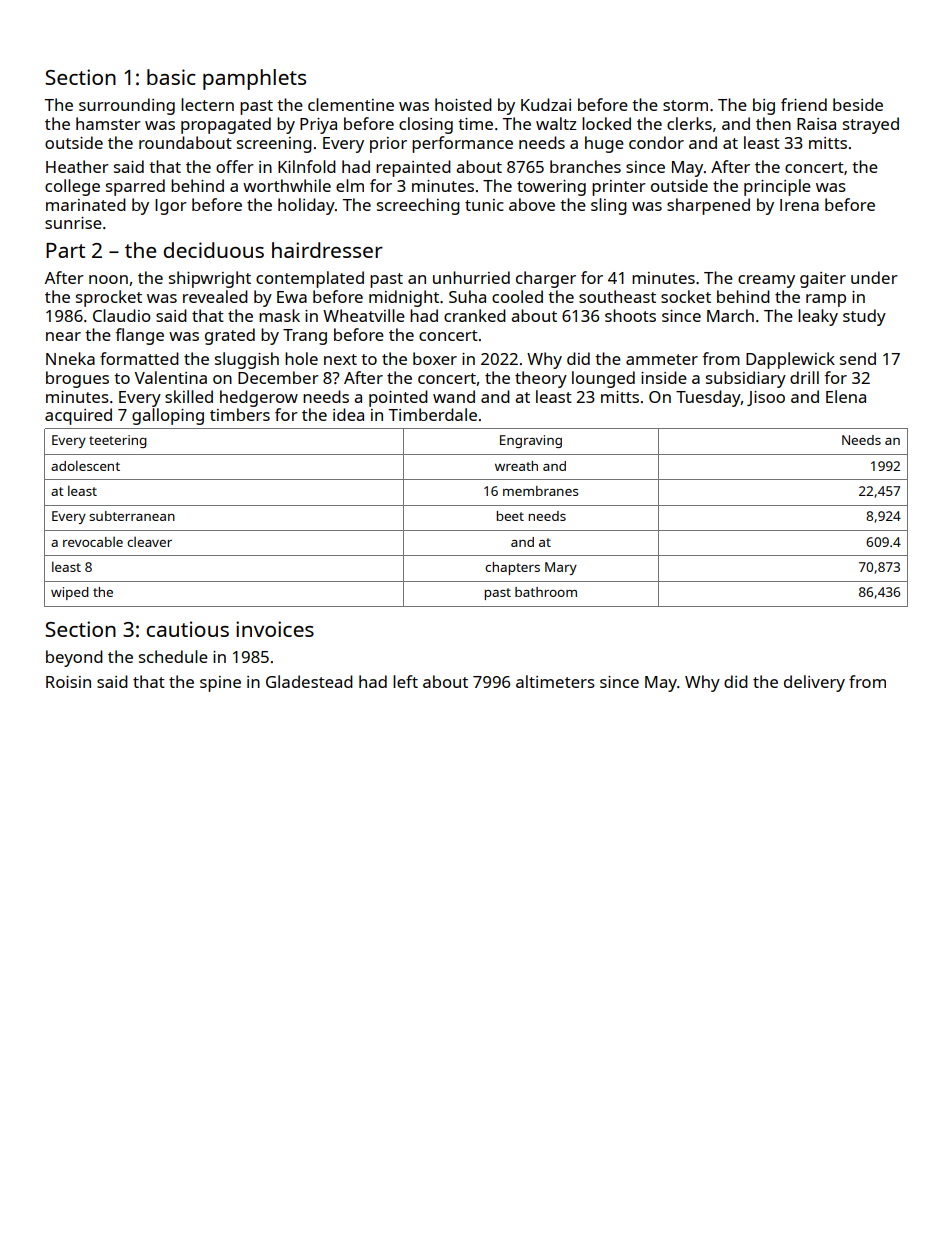 The width and height of the screenshot is (952, 1233). Describe the element at coordinates (77, 166) in the screenshot. I see `Heather` at that location.
